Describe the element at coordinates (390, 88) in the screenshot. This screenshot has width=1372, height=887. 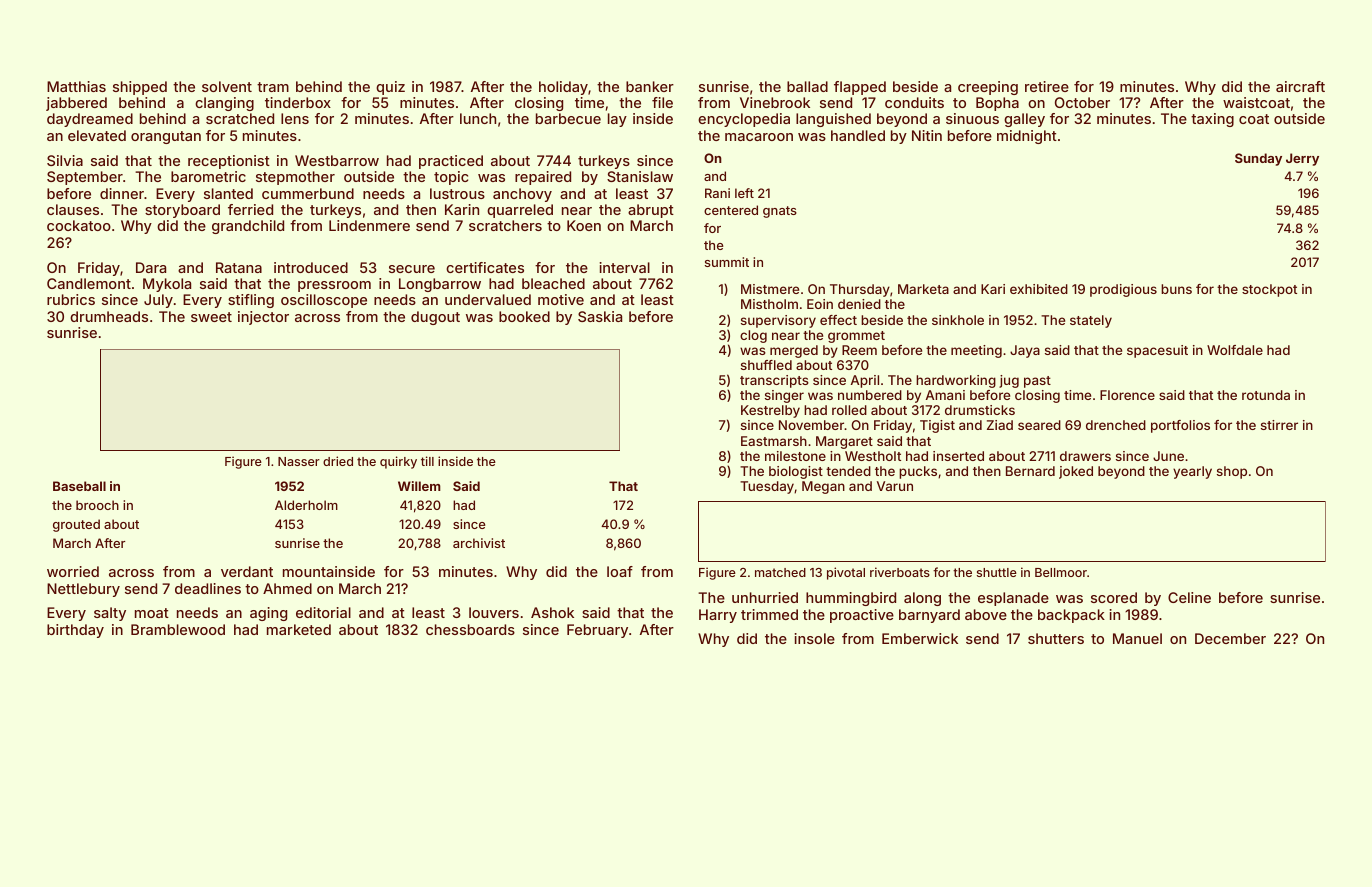
I see `quiz` at that location.
